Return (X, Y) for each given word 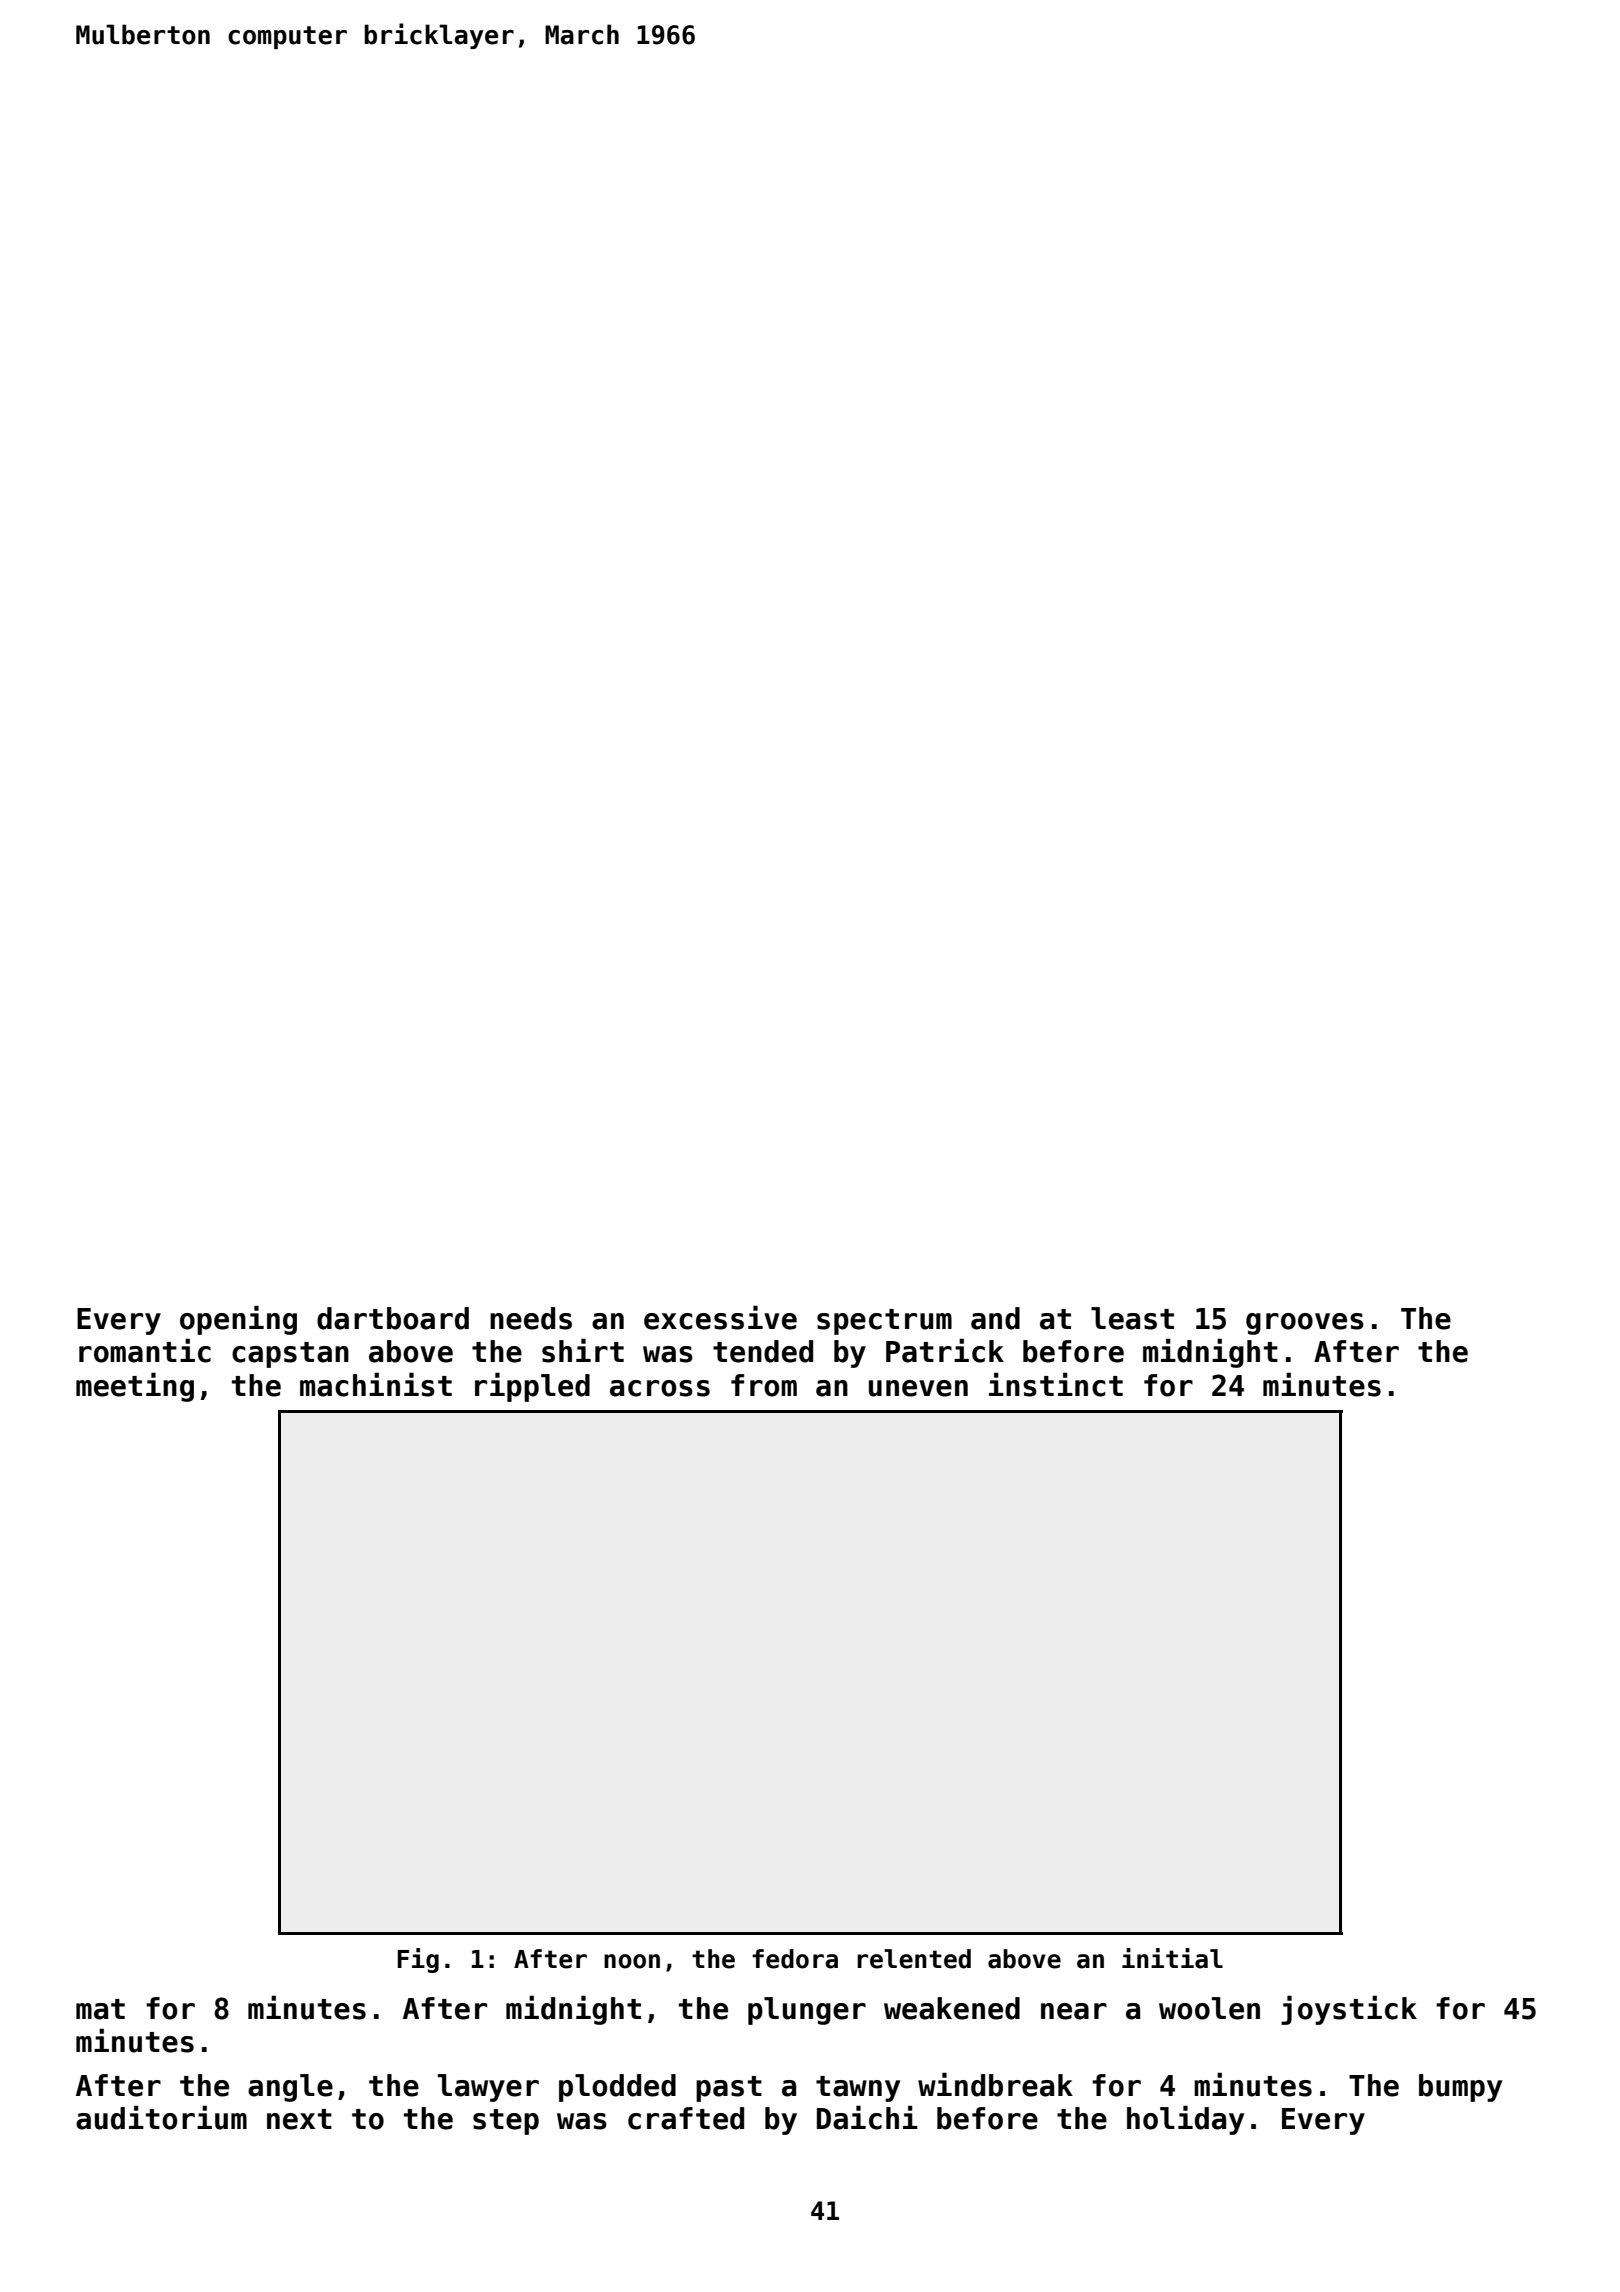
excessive (720, 1317)
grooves (1305, 1324)
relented (914, 1959)
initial (1172, 1958)
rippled (532, 1387)
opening (238, 1320)
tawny (858, 2089)
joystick (1349, 2010)
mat (100, 2009)
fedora (795, 1959)
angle (290, 2088)
